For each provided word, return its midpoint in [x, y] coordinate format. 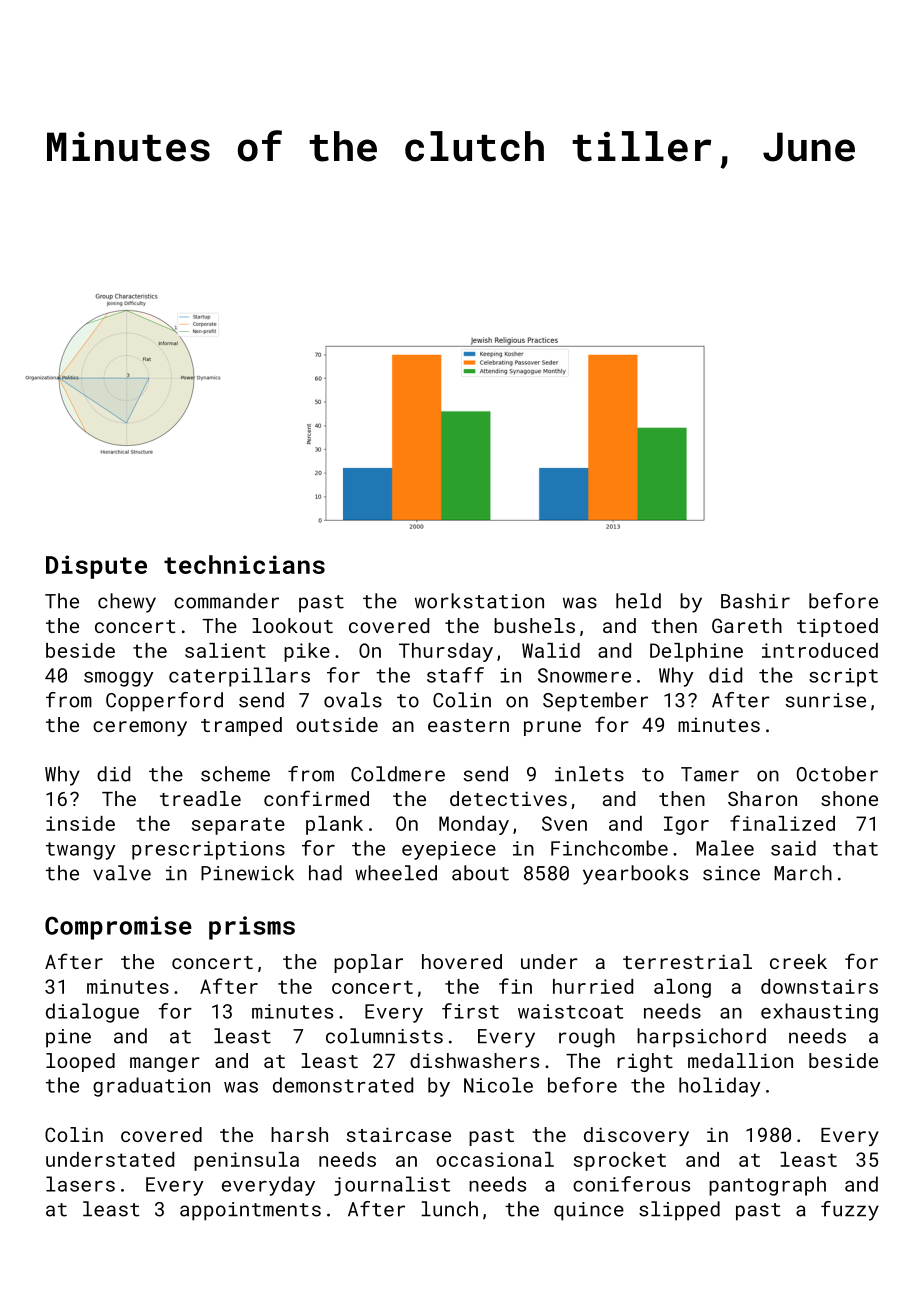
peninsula [246, 1161]
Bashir [755, 601]
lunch [449, 1209]
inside [80, 823]
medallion [740, 1060]
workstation [479, 601]
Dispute [96, 567]
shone [849, 798]
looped [80, 1062]
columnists [384, 1036]
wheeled [396, 873]
